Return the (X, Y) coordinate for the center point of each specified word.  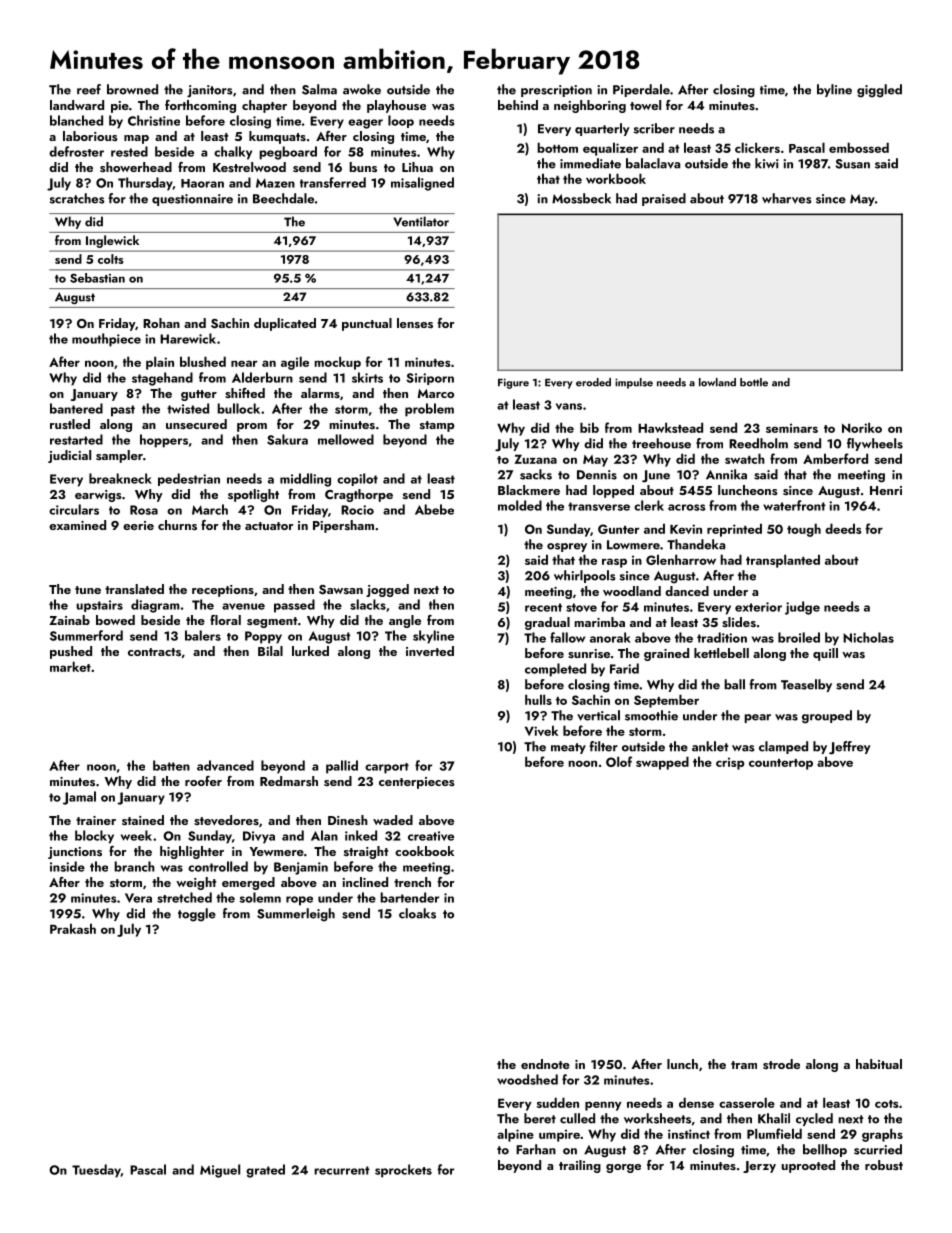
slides (739, 622)
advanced (225, 765)
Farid (624, 668)
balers (203, 635)
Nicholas (868, 637)
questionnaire (192, 200)
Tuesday (96, 1171)
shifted (245, 393)
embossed (859, 147)
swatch (745, 458)
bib (589, 427)
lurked (310, 651)
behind (518, 105)
